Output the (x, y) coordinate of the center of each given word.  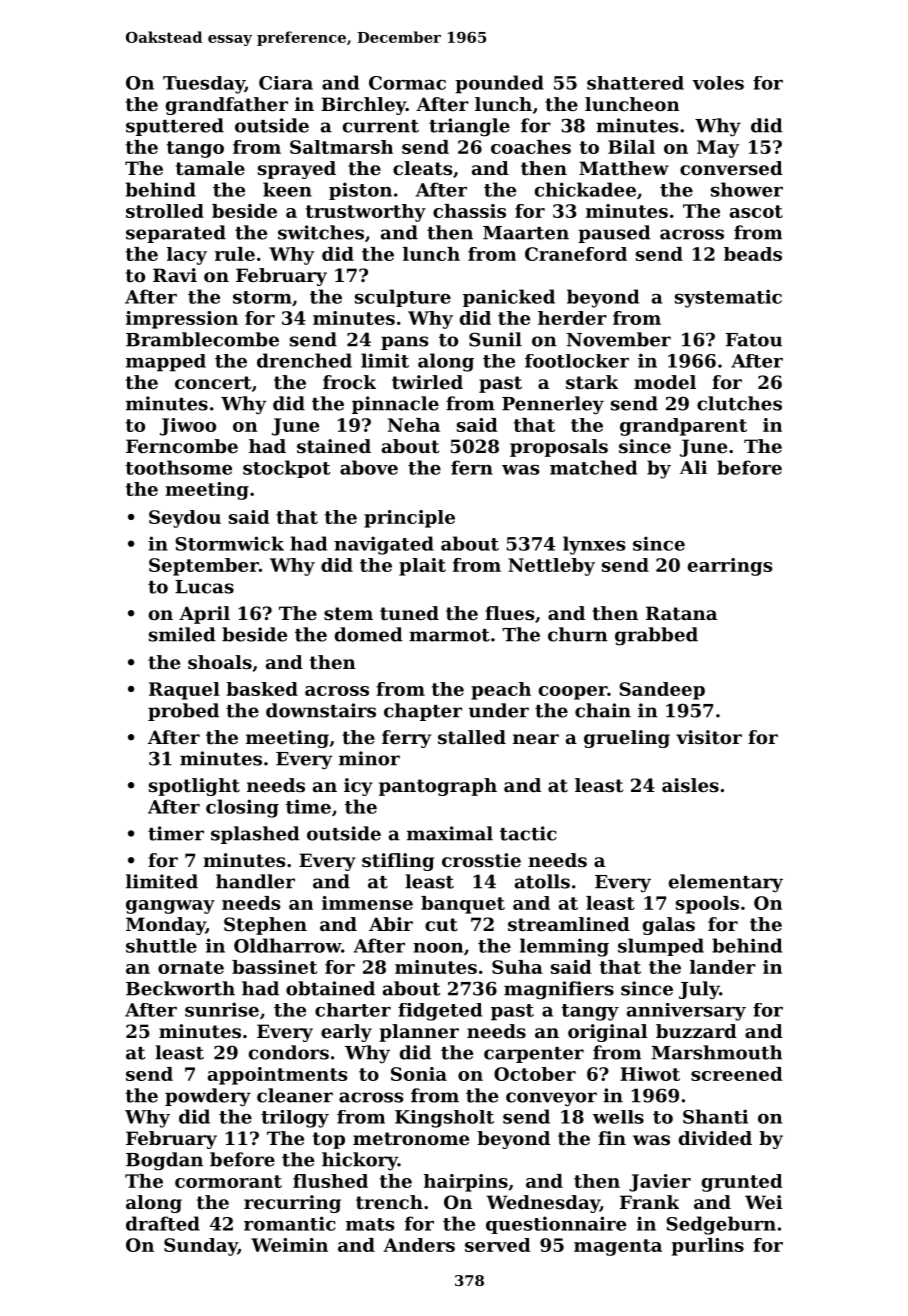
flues (509, 613)
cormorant (228, 1181)
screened (737, 1074)
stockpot (286, 469)
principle (409, 519)
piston (360, 191)
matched (593, 467)
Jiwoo (188, 427)
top (329, 1140)
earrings (730, 567)
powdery (208, 1097)
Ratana (681, 613)
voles (718, 83)
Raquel (184, 691)
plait (422, 567)
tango (195, 149)
